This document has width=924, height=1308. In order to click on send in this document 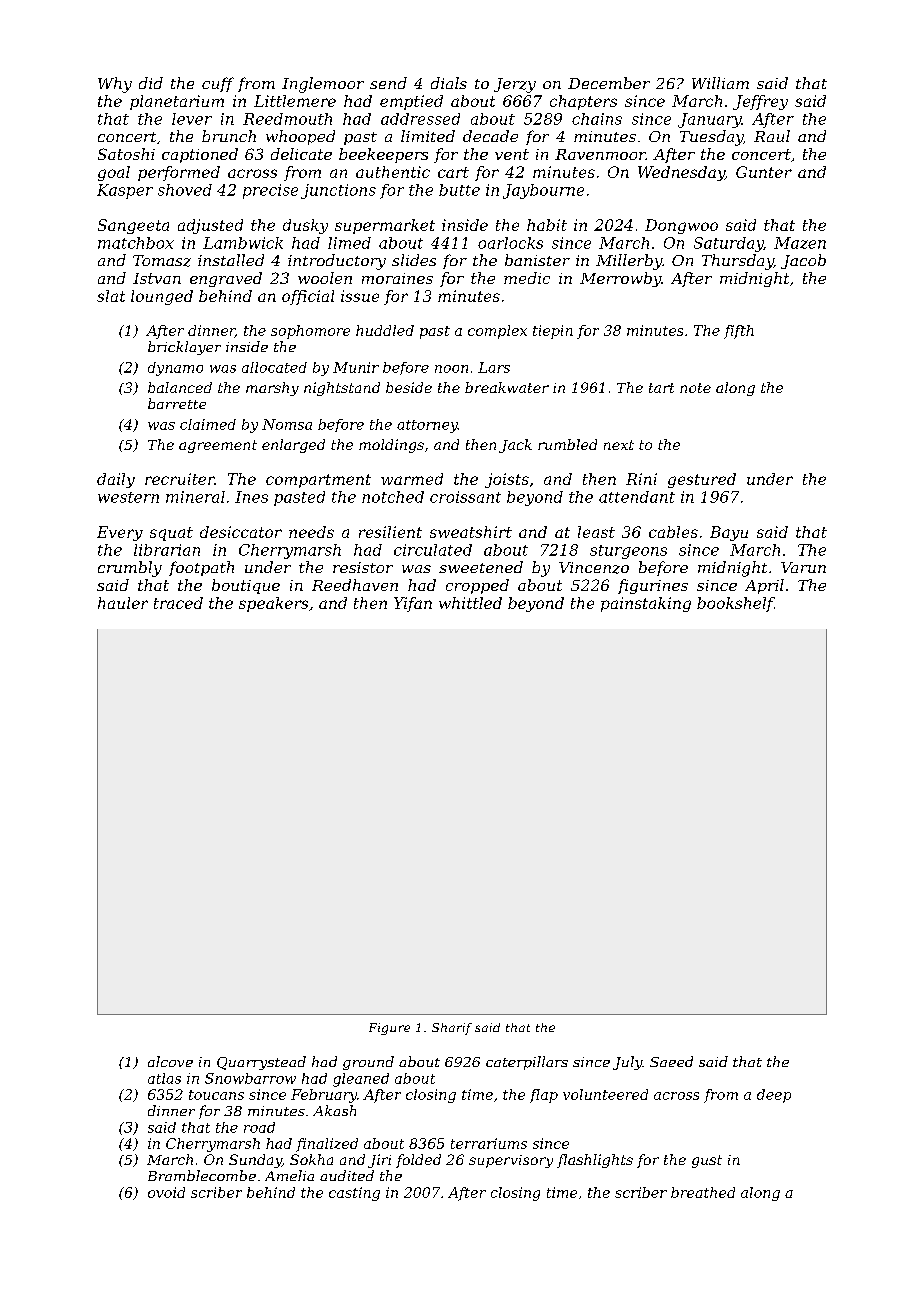, I will do `click(388, 83)`.
